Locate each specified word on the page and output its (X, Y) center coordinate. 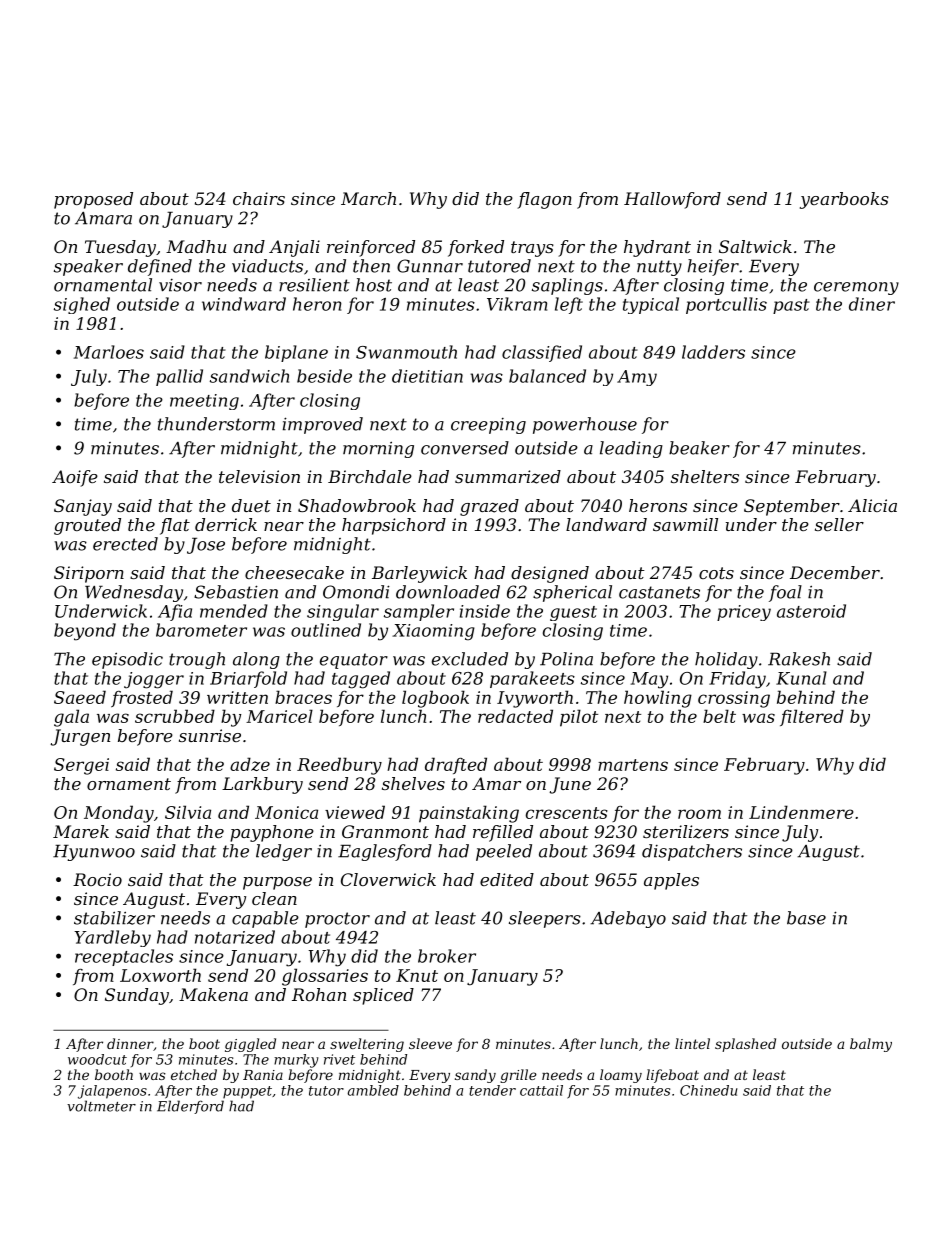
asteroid (811, 611)
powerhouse (585, 425)
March (368, 198)
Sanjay (83, 507)
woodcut (97, 1059)
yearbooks (844, 200)
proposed (93, 200)
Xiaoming (433, 632)
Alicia (872, 505)
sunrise (210, 735)
